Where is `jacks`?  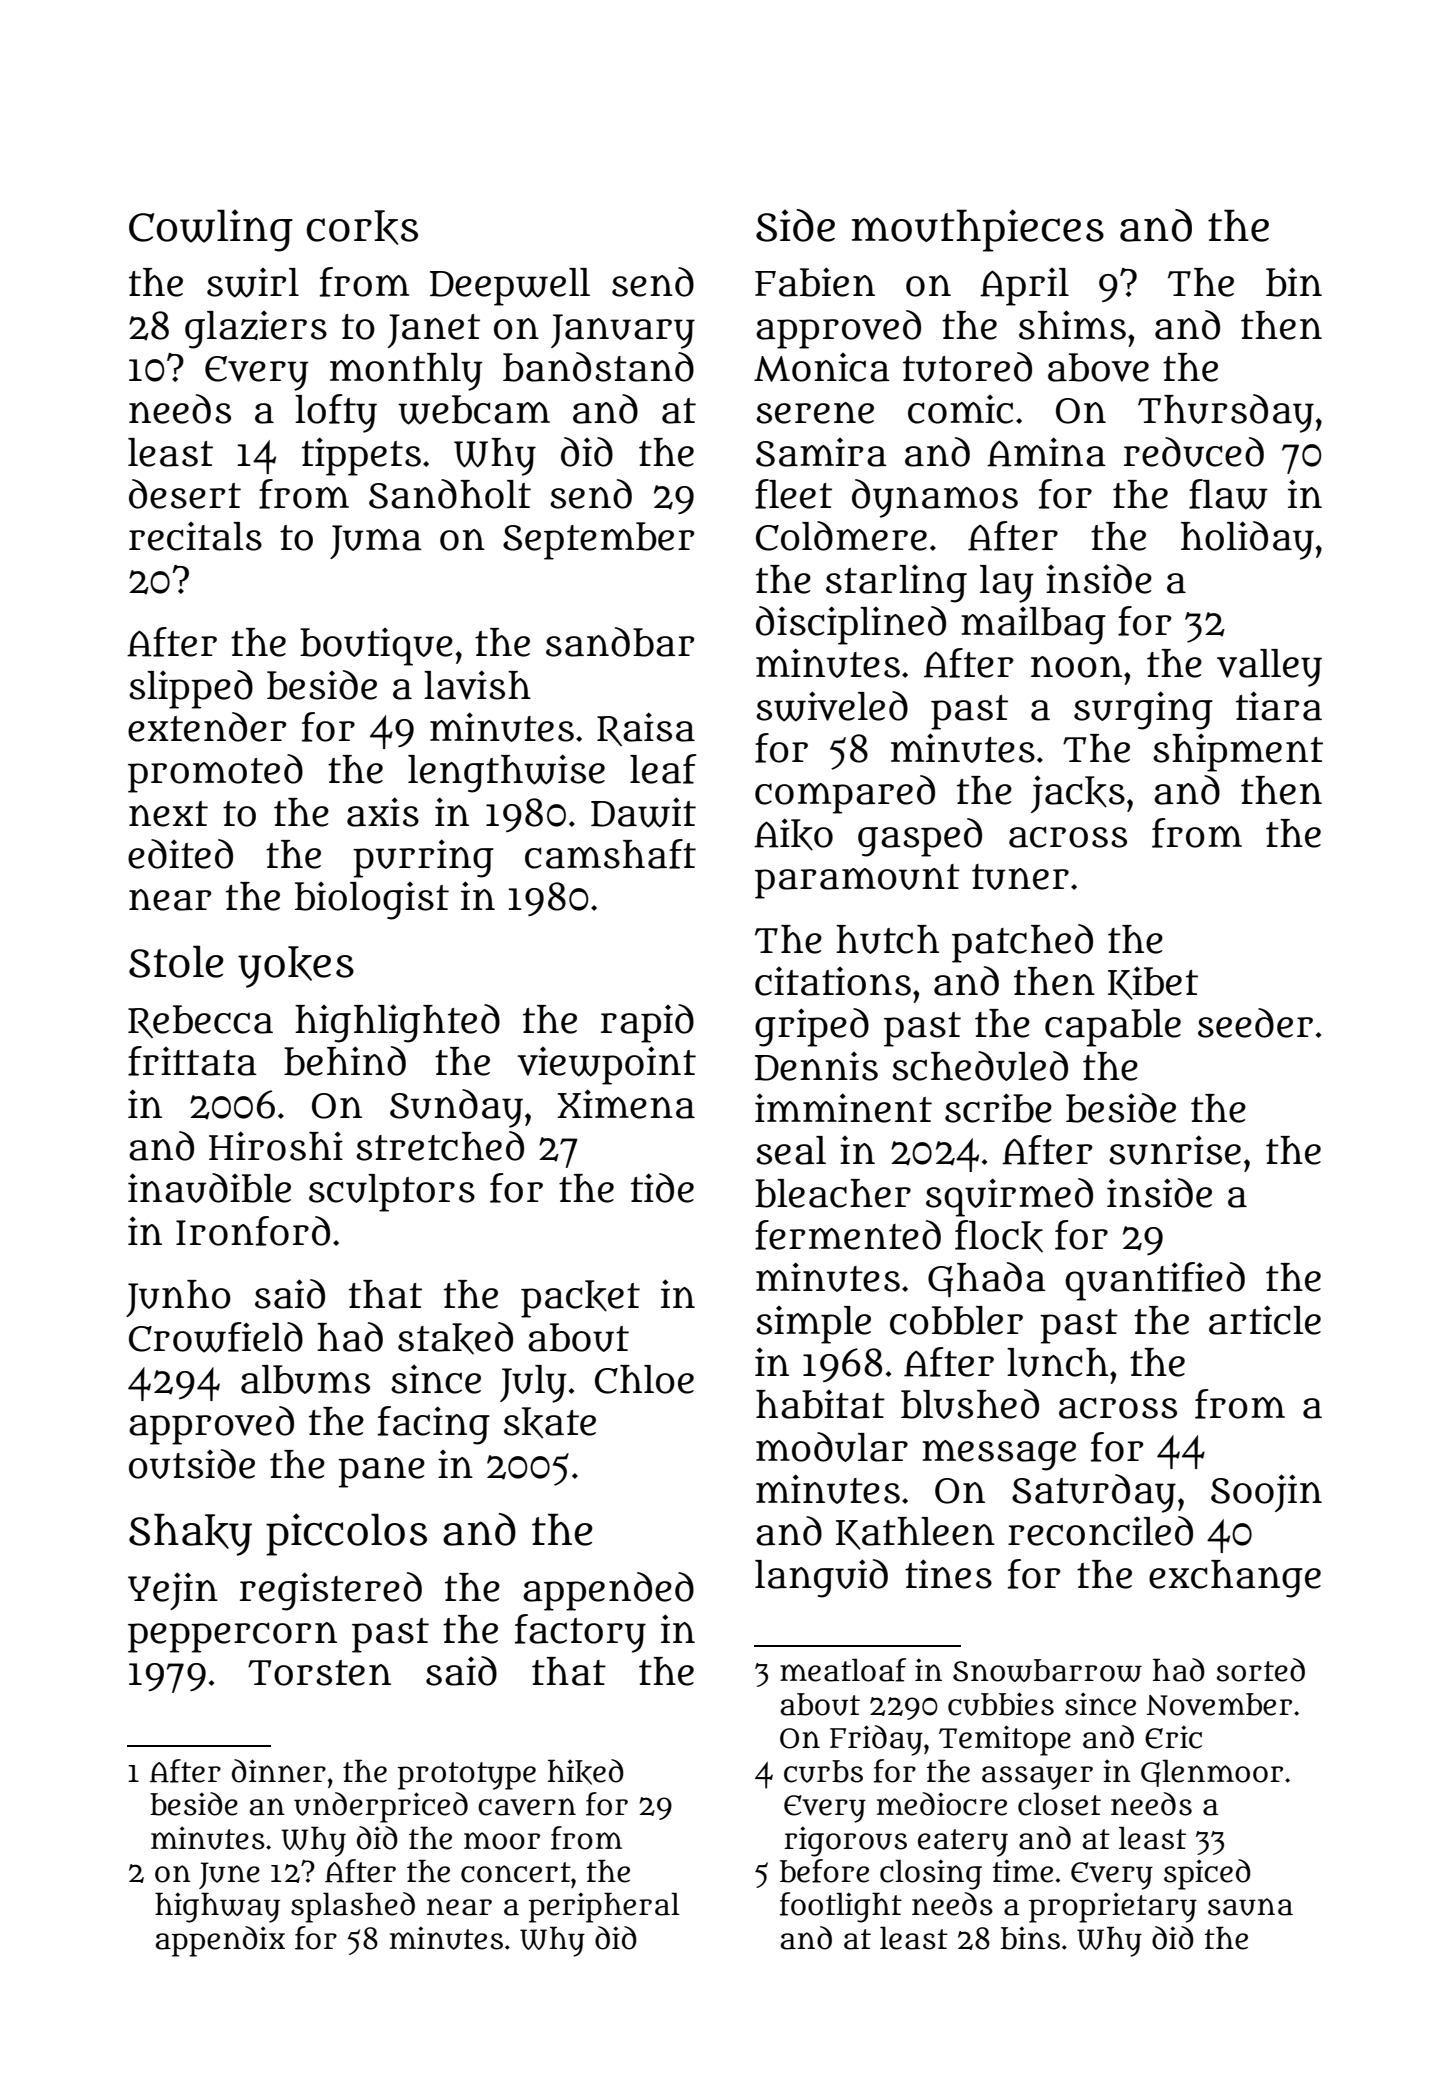
jacks is located at coordinates (1078, 794).
